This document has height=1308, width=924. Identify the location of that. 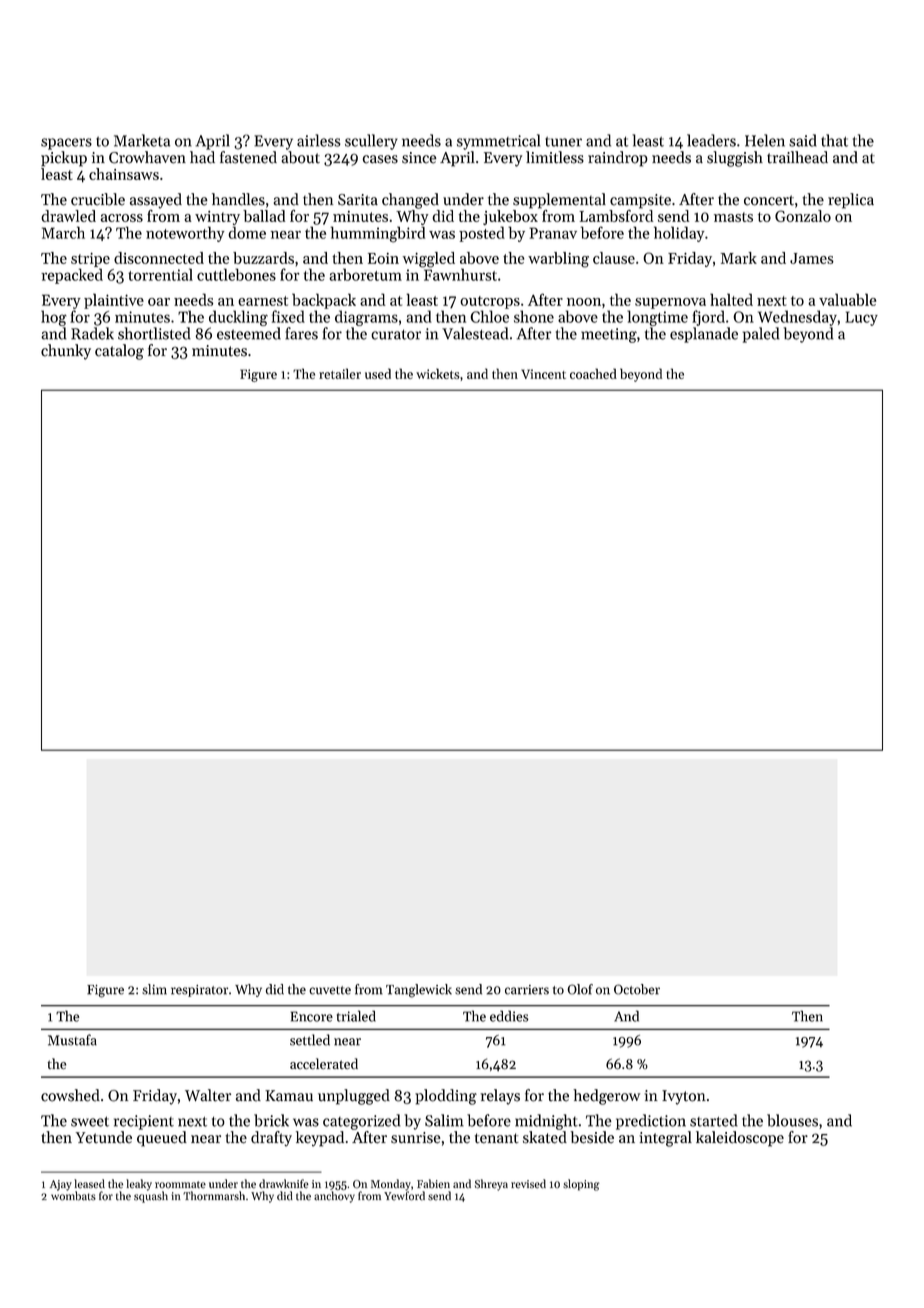
(834, 140).
